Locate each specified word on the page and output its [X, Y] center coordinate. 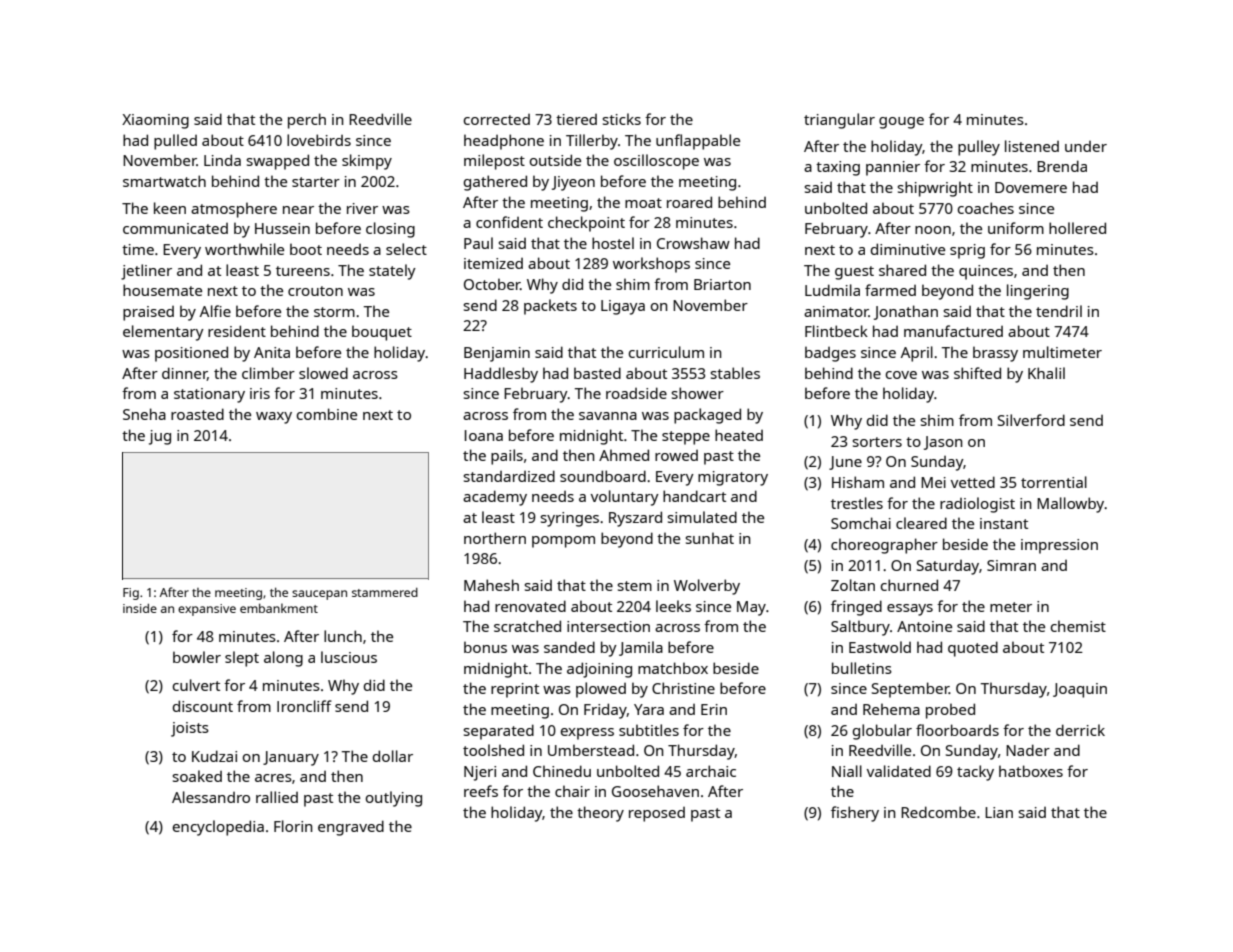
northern [495, 538]
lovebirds [319, 140]
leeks [673, 606]
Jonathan [906, 312]
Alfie [215, 311]
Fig [131, 594]
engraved [351, 828]
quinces [986, 272]
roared [689, 202]
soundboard [603, 476]
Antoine [924, 626]
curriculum [666, 352]
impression [1059, 546]
